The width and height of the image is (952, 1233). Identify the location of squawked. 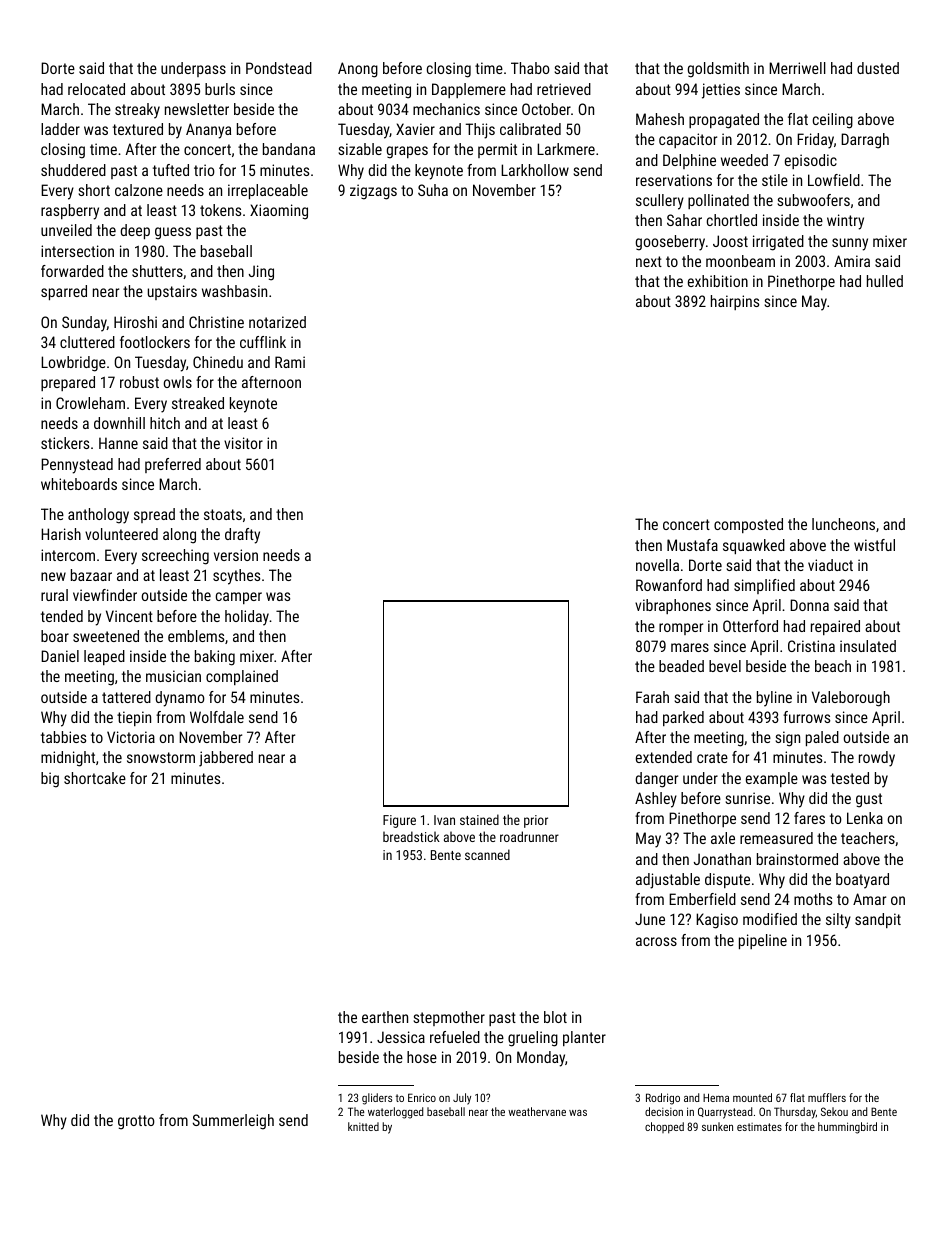
(754, 546).
